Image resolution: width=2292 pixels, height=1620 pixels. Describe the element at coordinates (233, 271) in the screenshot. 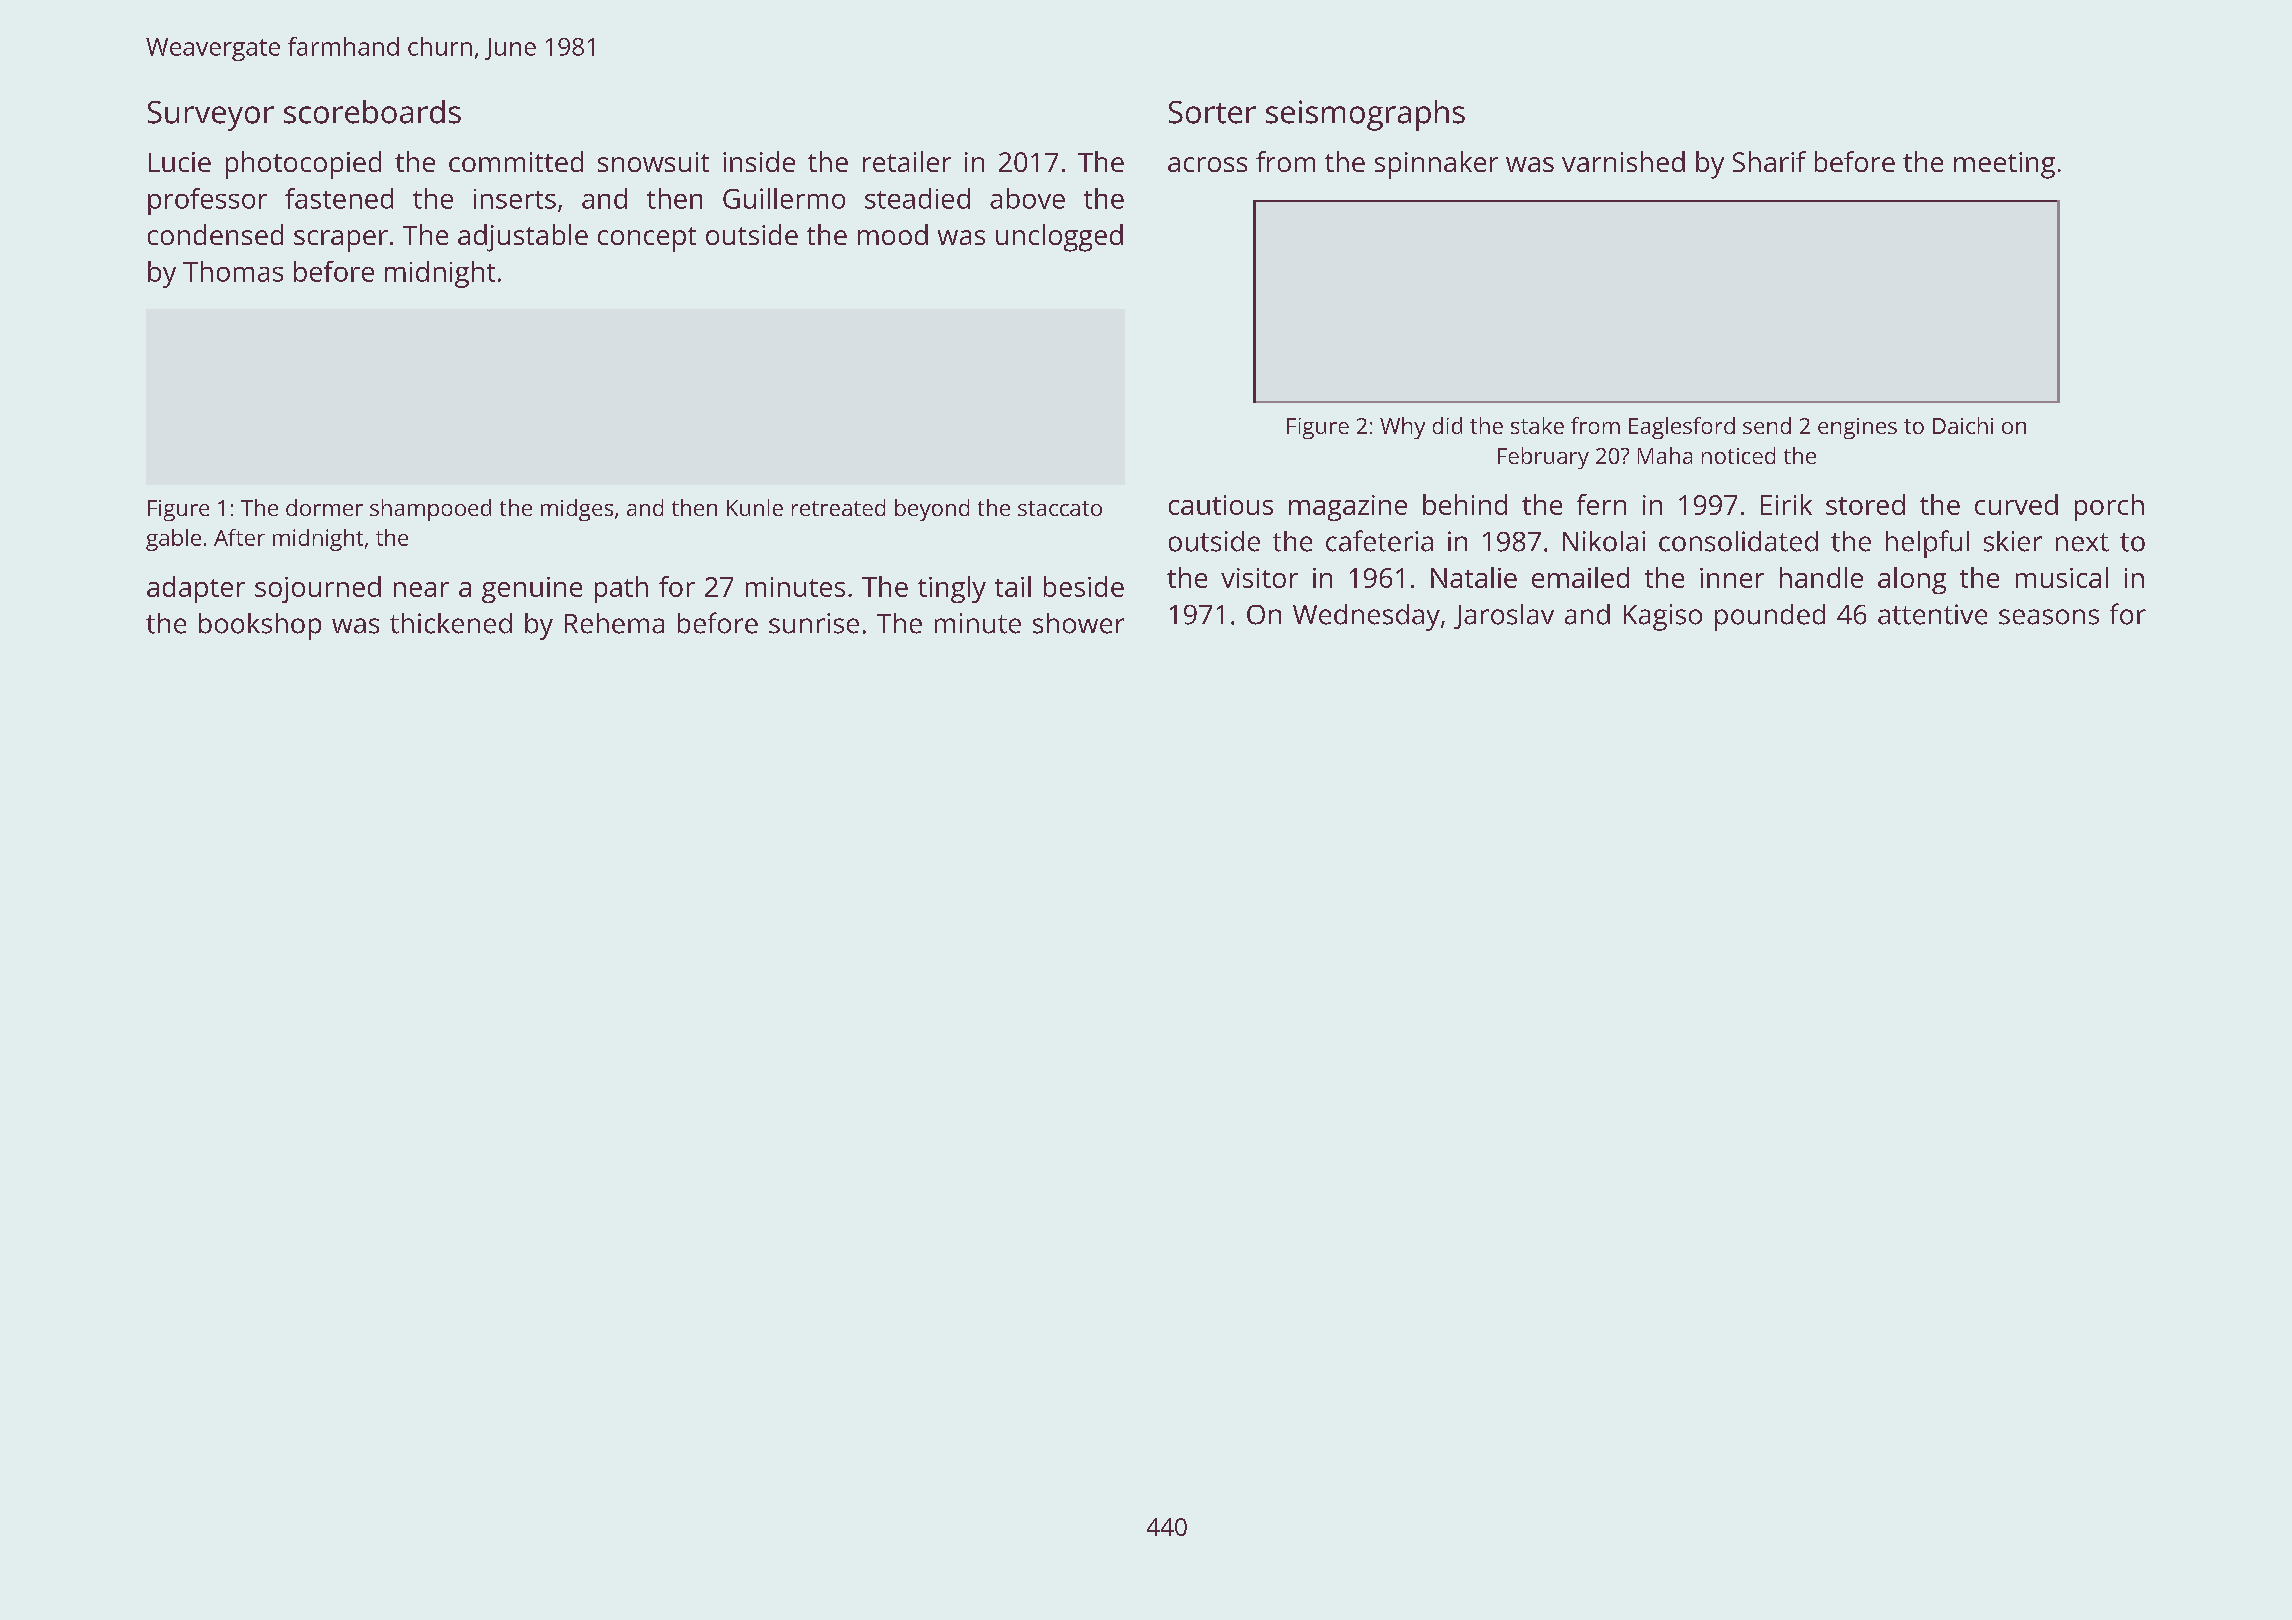

I see `Thomas` at that location.
